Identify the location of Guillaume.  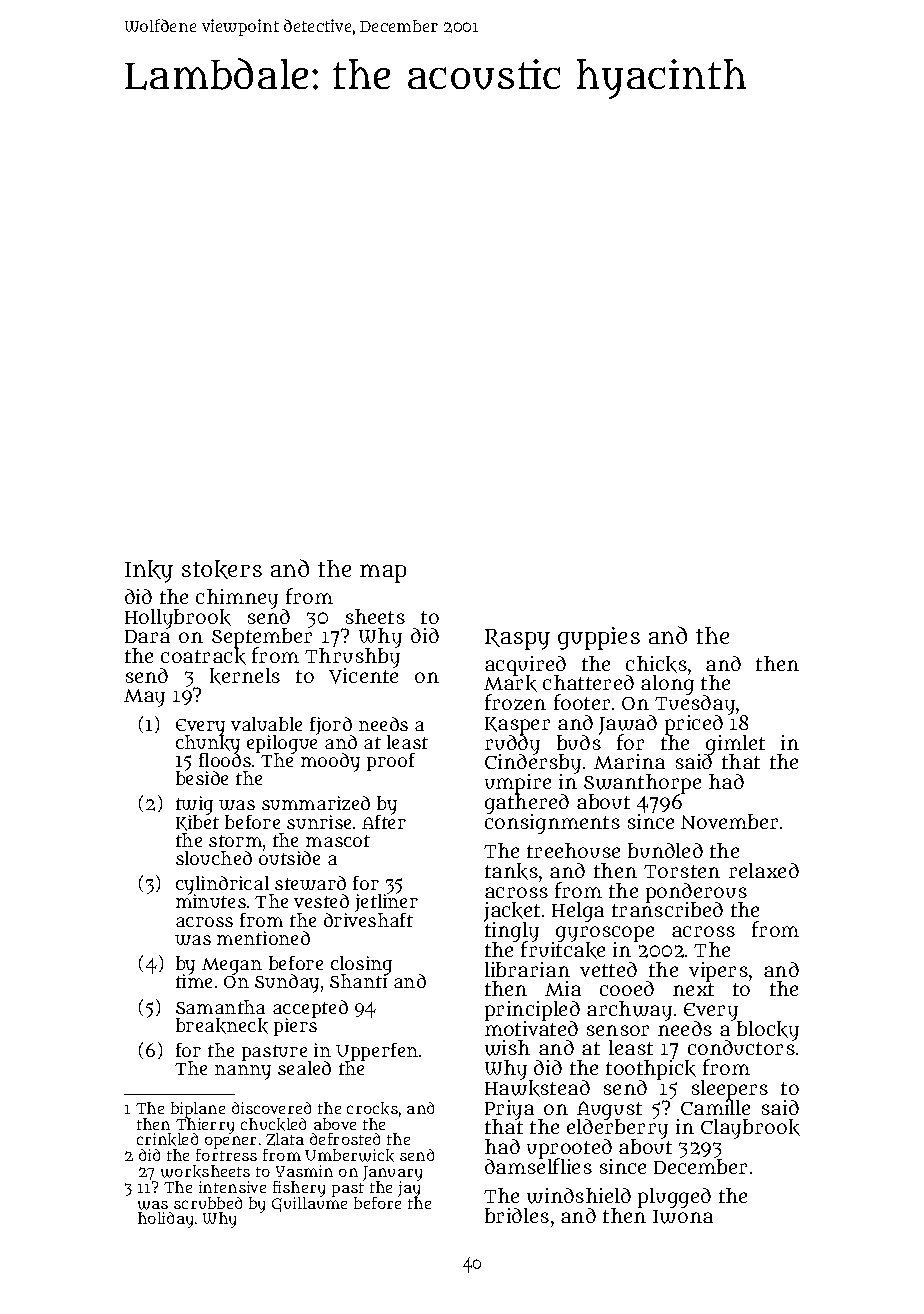
(309, 1204).
